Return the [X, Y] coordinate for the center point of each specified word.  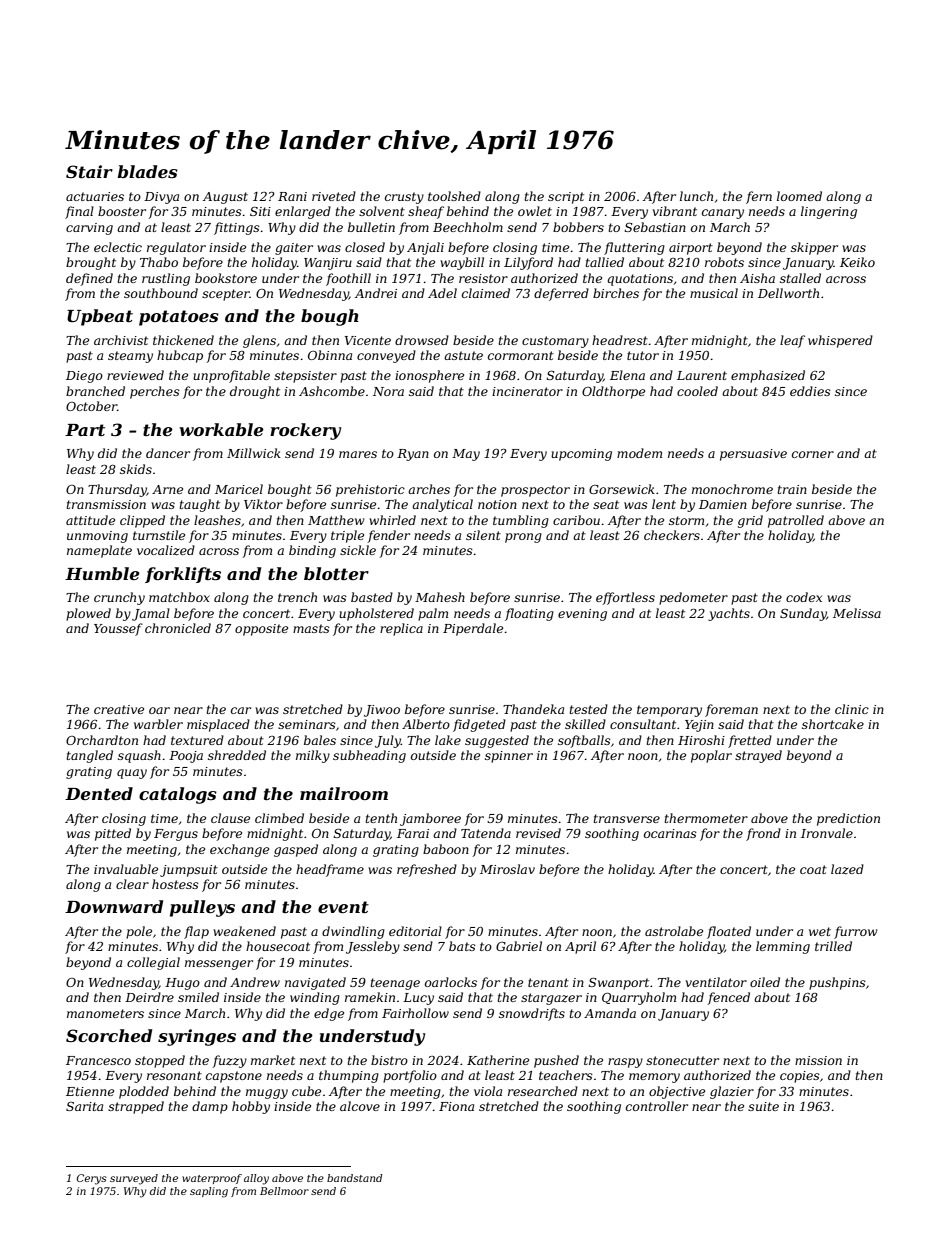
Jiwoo [382, 711]
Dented [99, 793]
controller [657, 1106]
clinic [852, 709]
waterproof [212, 1179]
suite [763, 1106]
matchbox [179, 597]
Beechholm [468, 227]
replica [401, 629]
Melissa [857, 613]
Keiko [857, 262]
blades [148, 171]
